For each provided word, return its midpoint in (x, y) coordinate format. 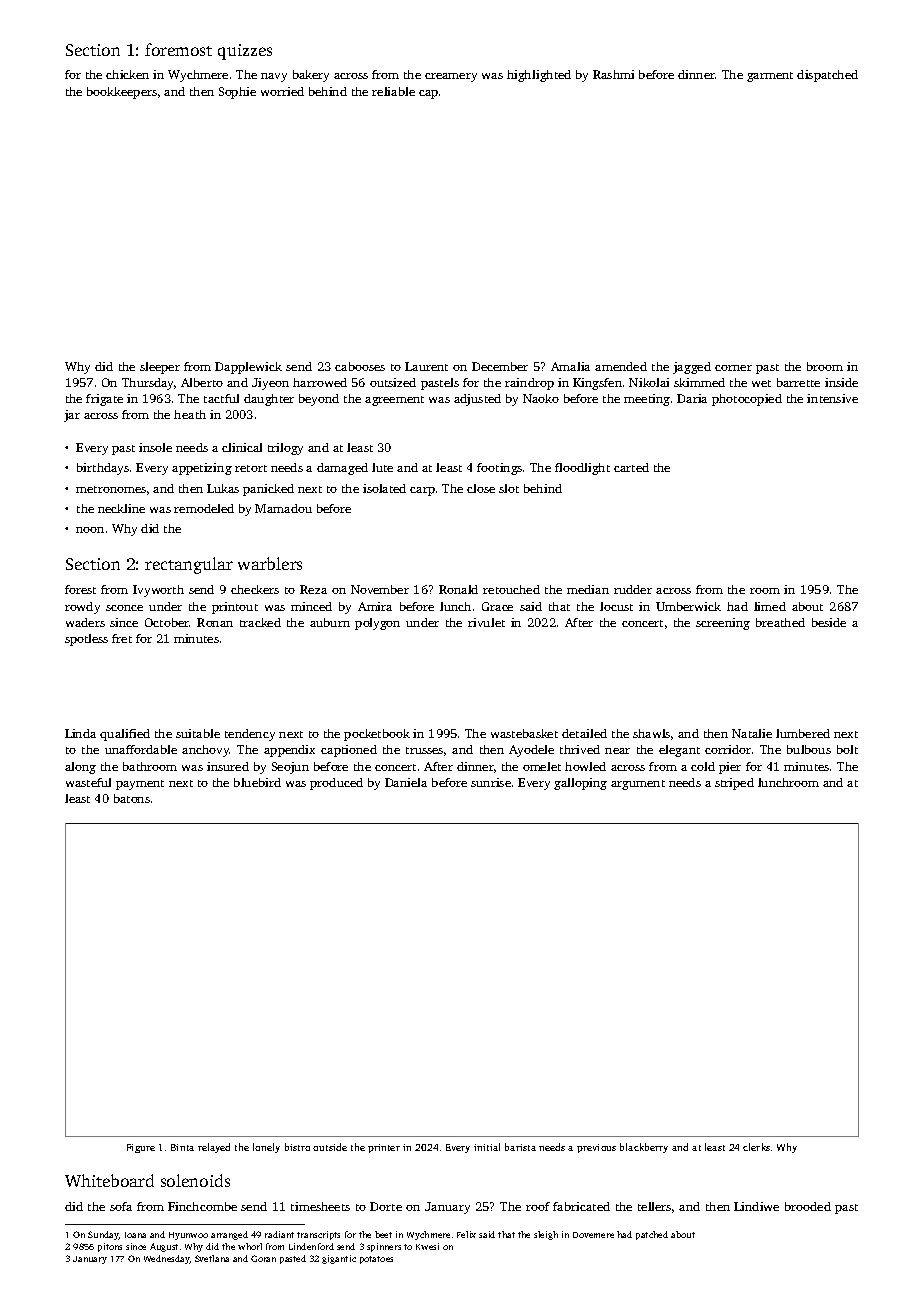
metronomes (111, 489)
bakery (311, 76)
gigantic (339, 1259)
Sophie (237, 93)
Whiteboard (109, 1180)
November (380, 589)
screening (723, 624)
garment (770, 77)
